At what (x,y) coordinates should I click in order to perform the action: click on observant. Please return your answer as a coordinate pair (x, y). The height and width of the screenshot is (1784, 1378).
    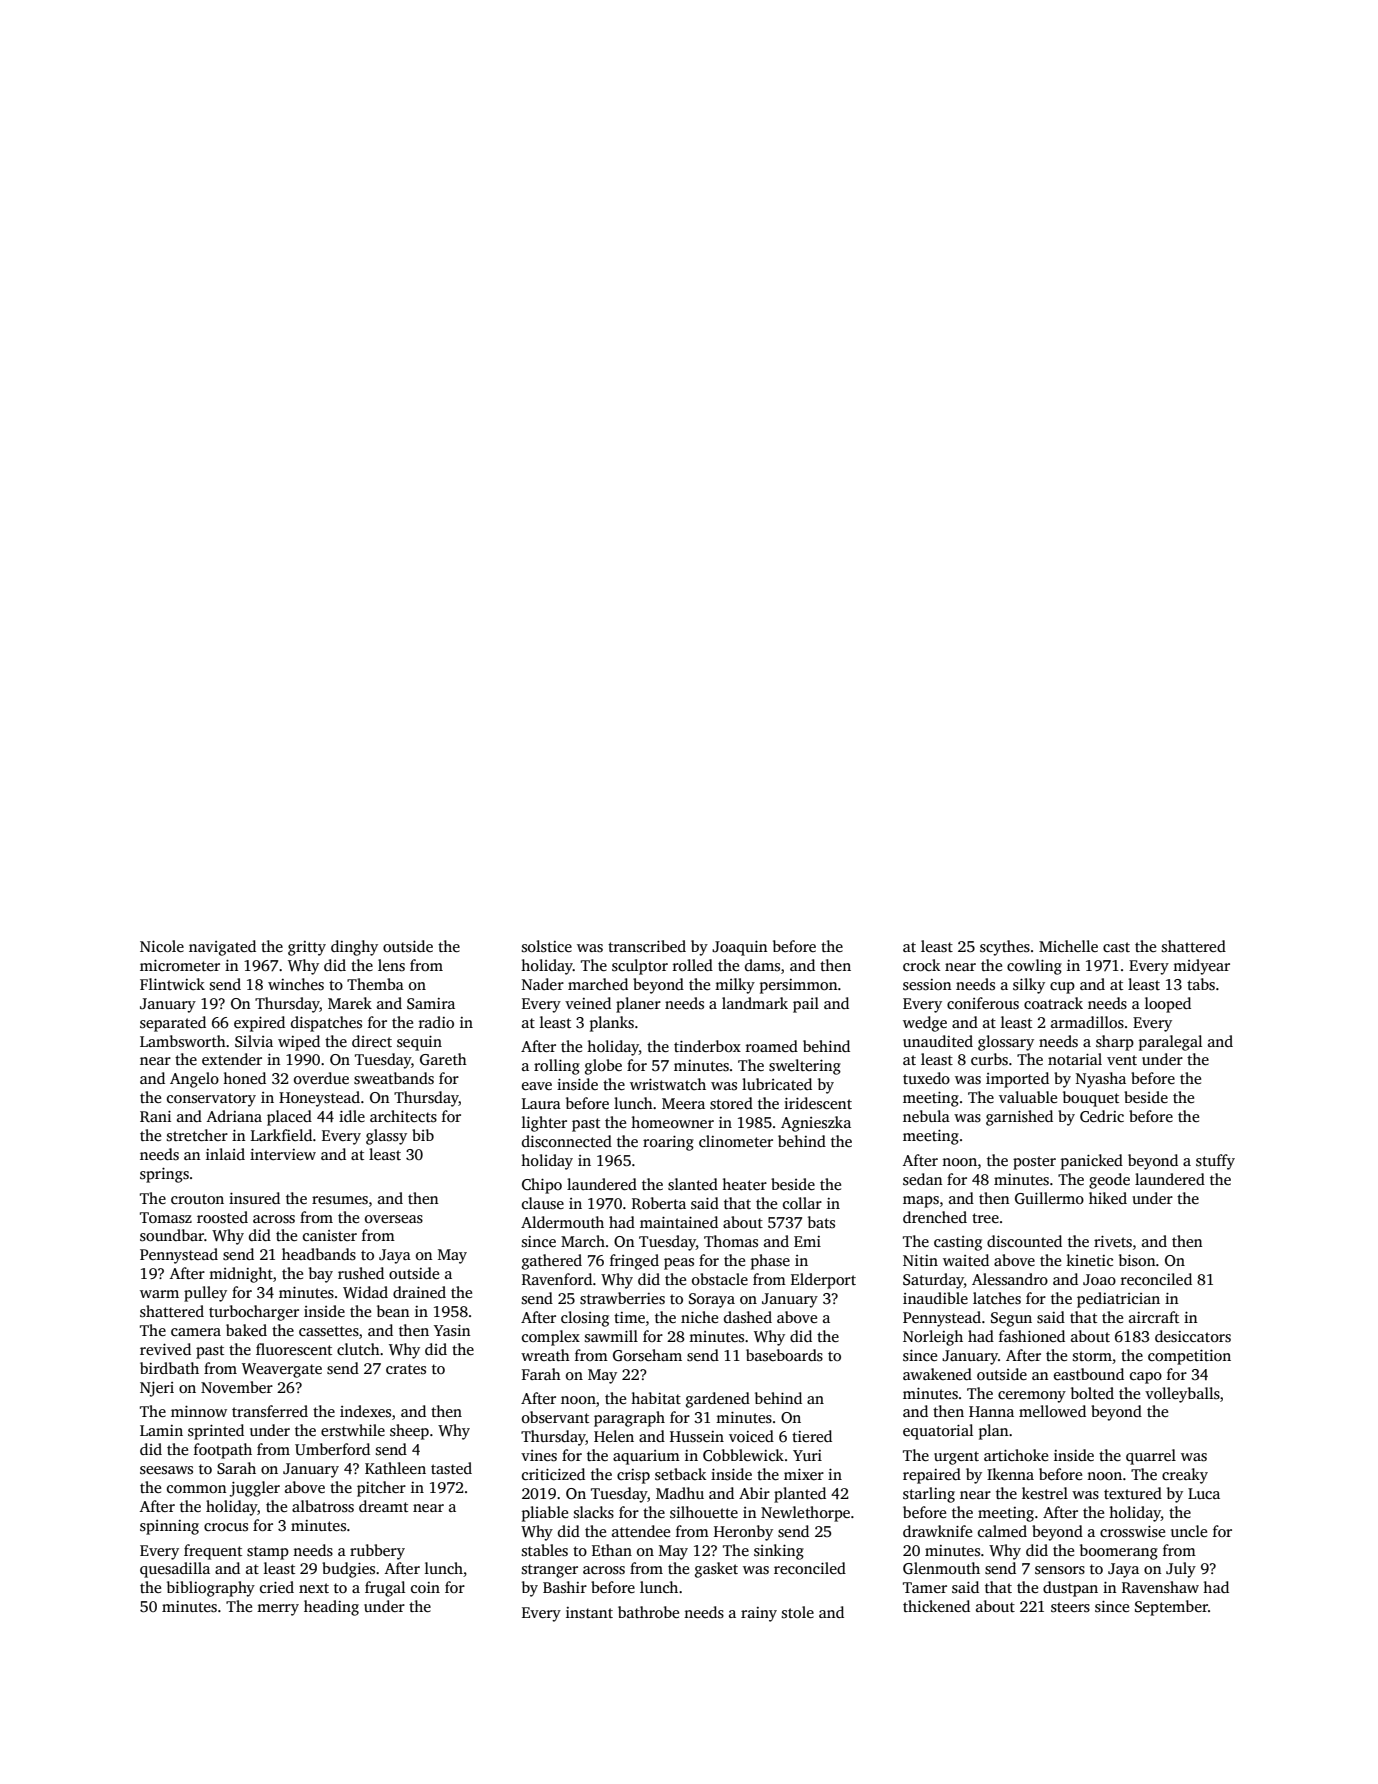
    Looking at the image, I should click on (555, 1417).
